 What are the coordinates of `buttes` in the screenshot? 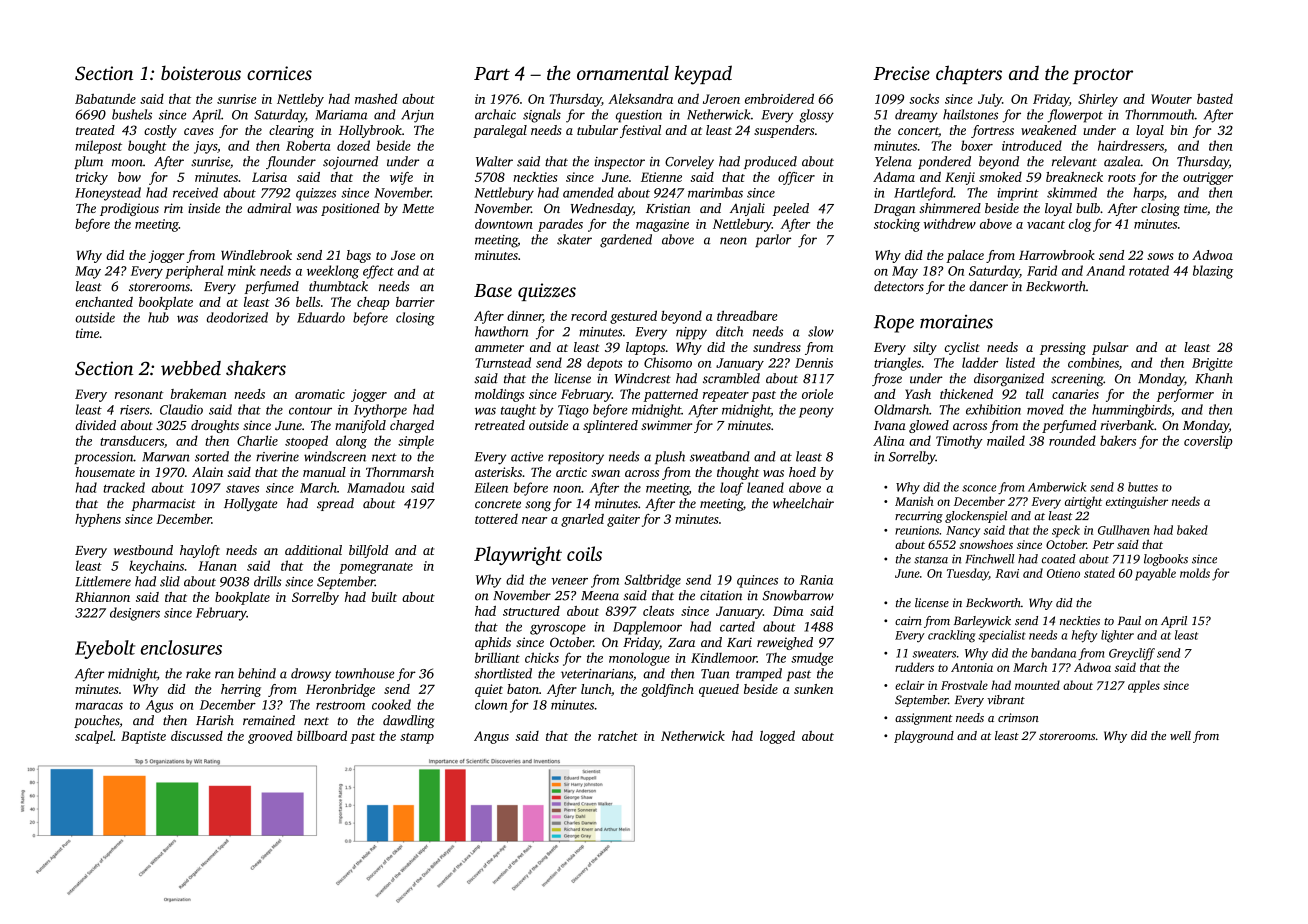 It's located at (1143, 487).
